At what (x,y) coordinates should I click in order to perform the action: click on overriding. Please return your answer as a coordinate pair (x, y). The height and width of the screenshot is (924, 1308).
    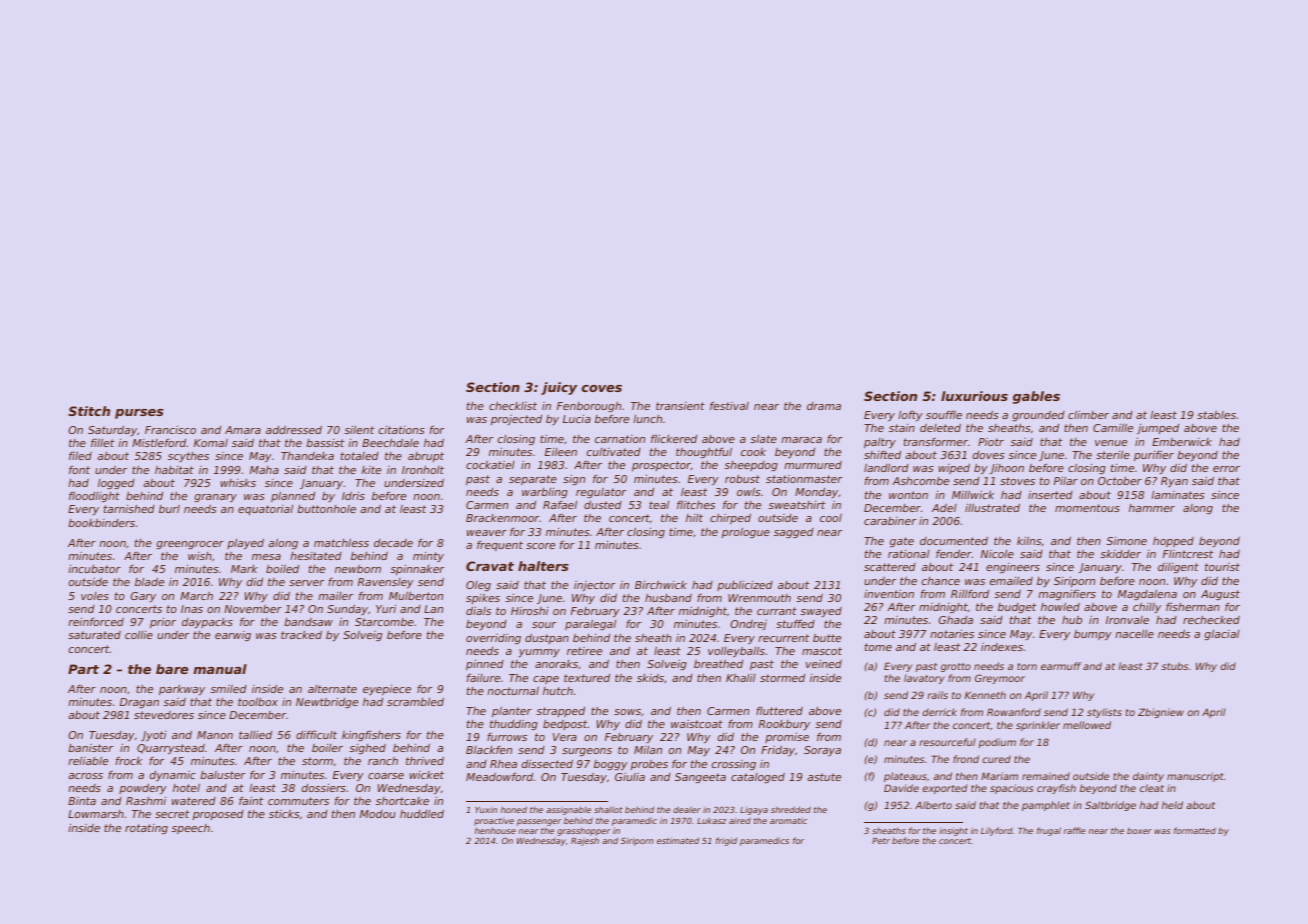
    Looking at the image, I should click on (493, 639).
